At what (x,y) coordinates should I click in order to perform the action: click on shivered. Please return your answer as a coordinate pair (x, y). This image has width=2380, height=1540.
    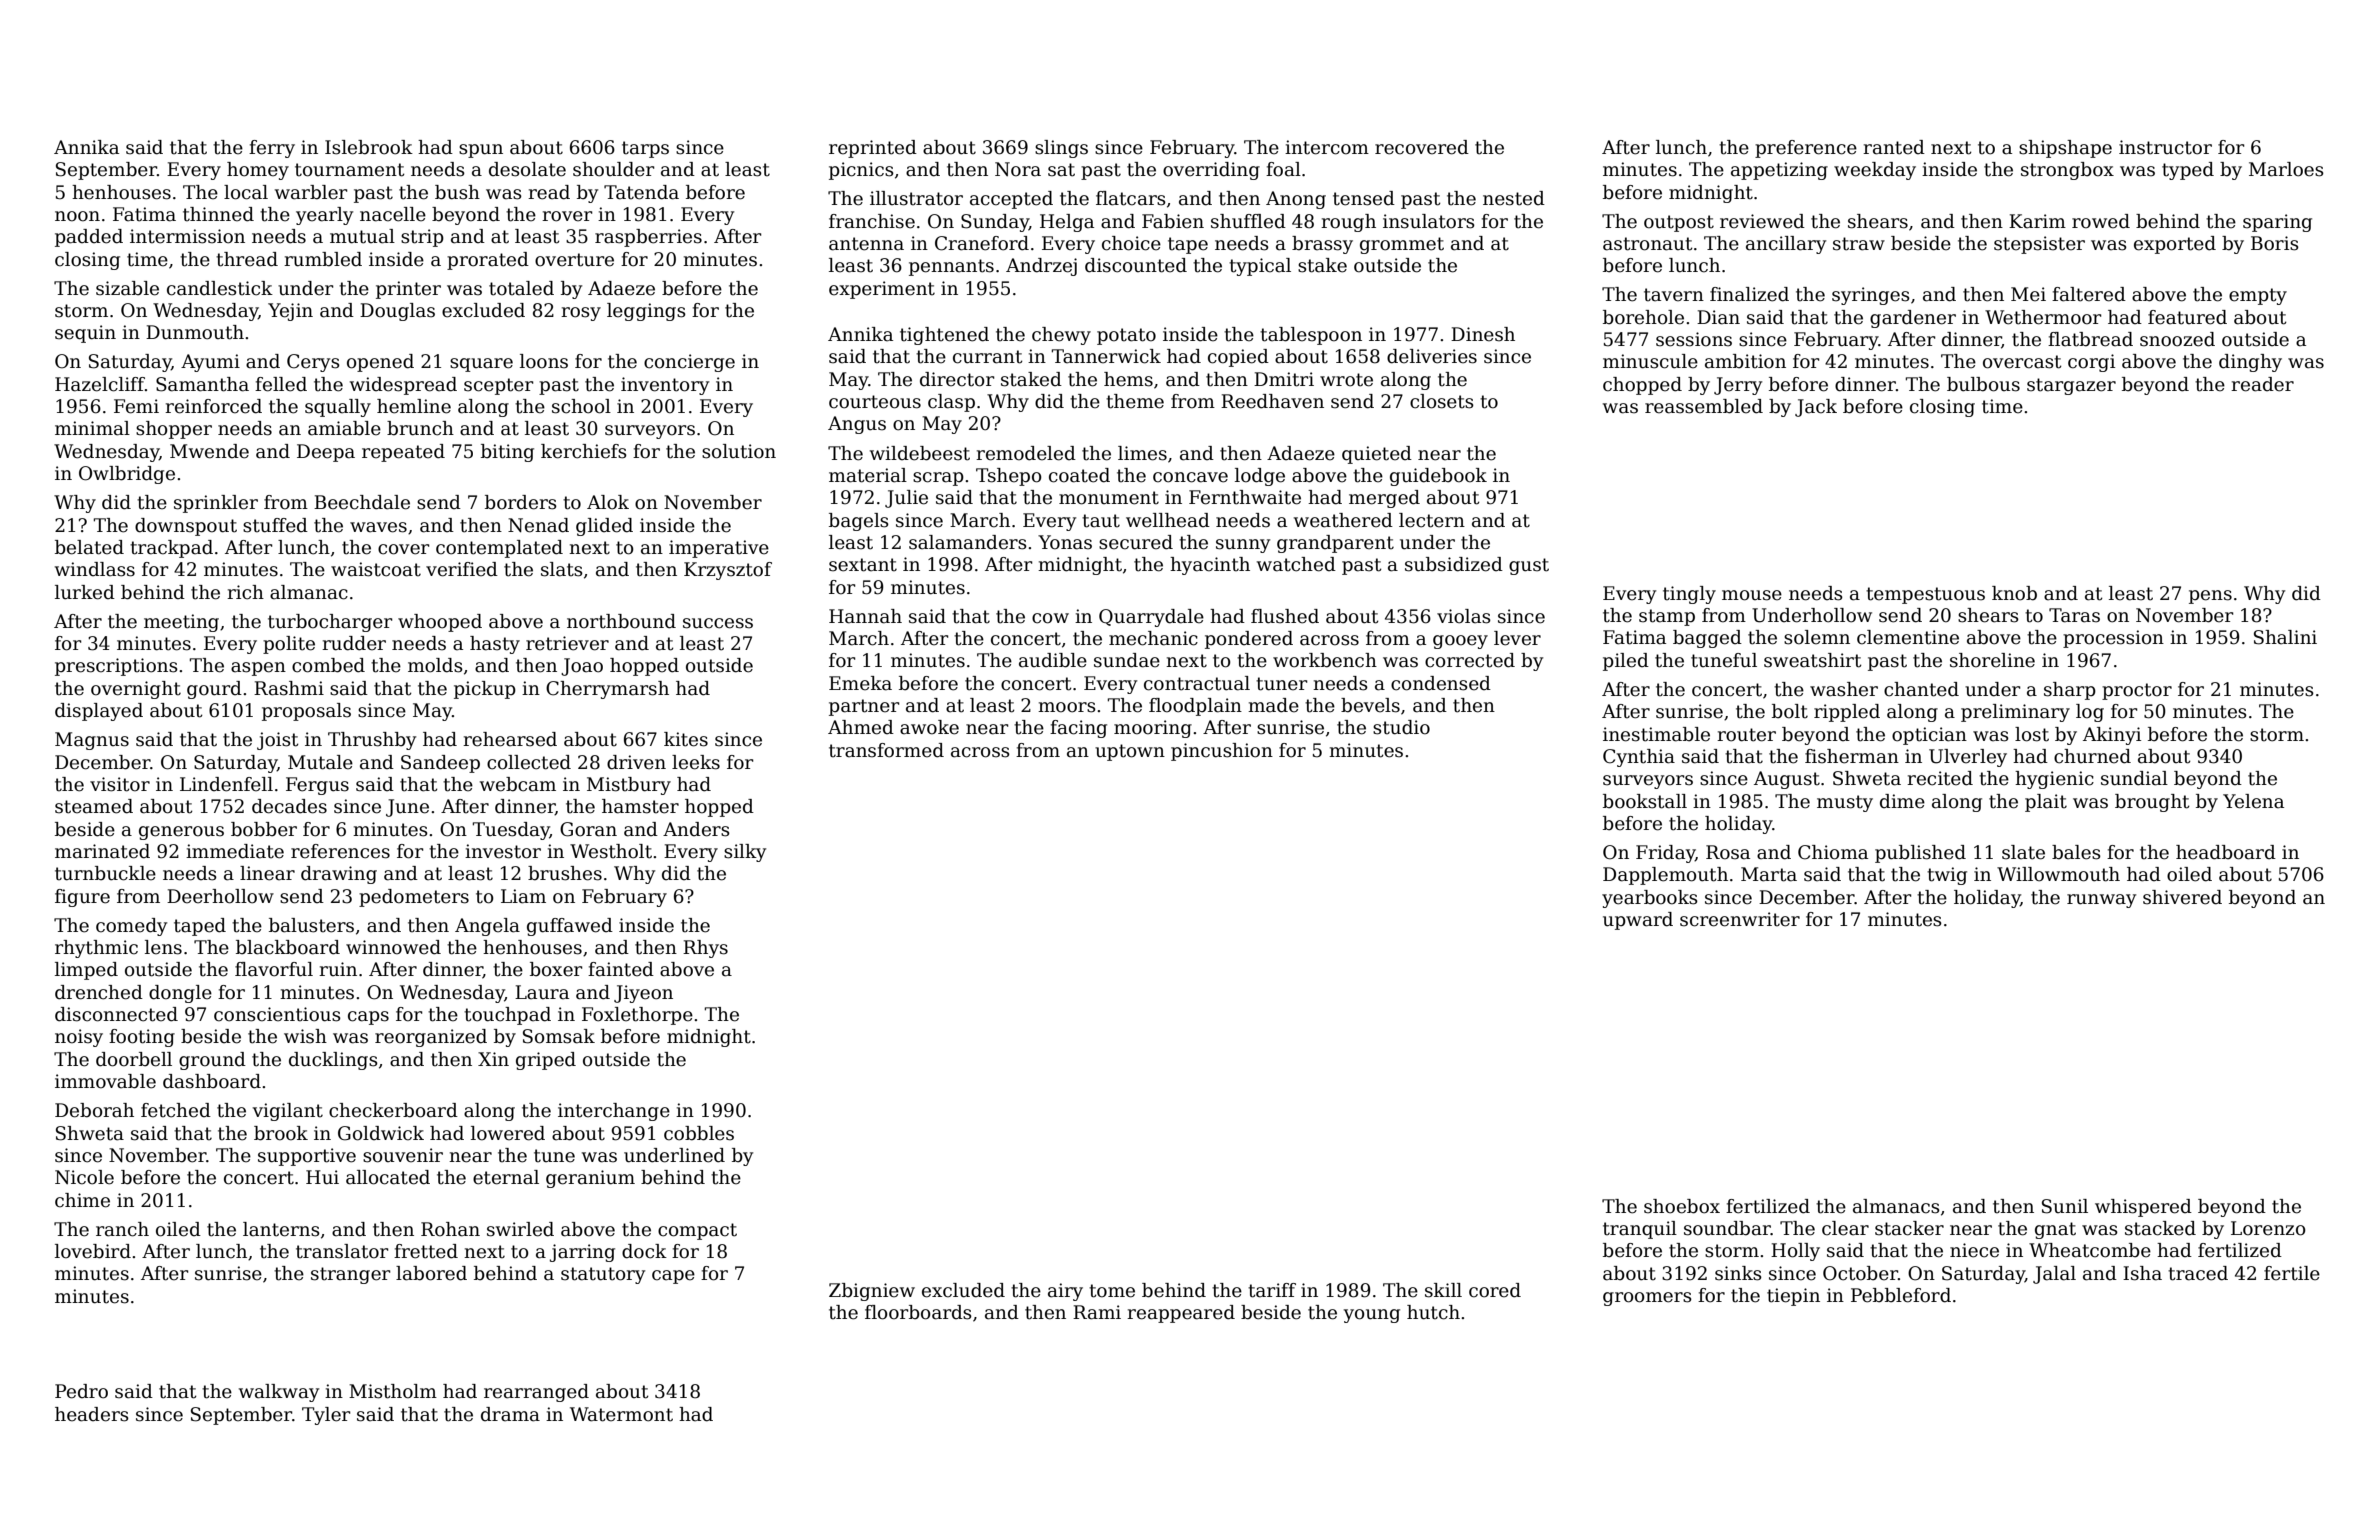
    Looking at the image, I should click on (2182, 897).
